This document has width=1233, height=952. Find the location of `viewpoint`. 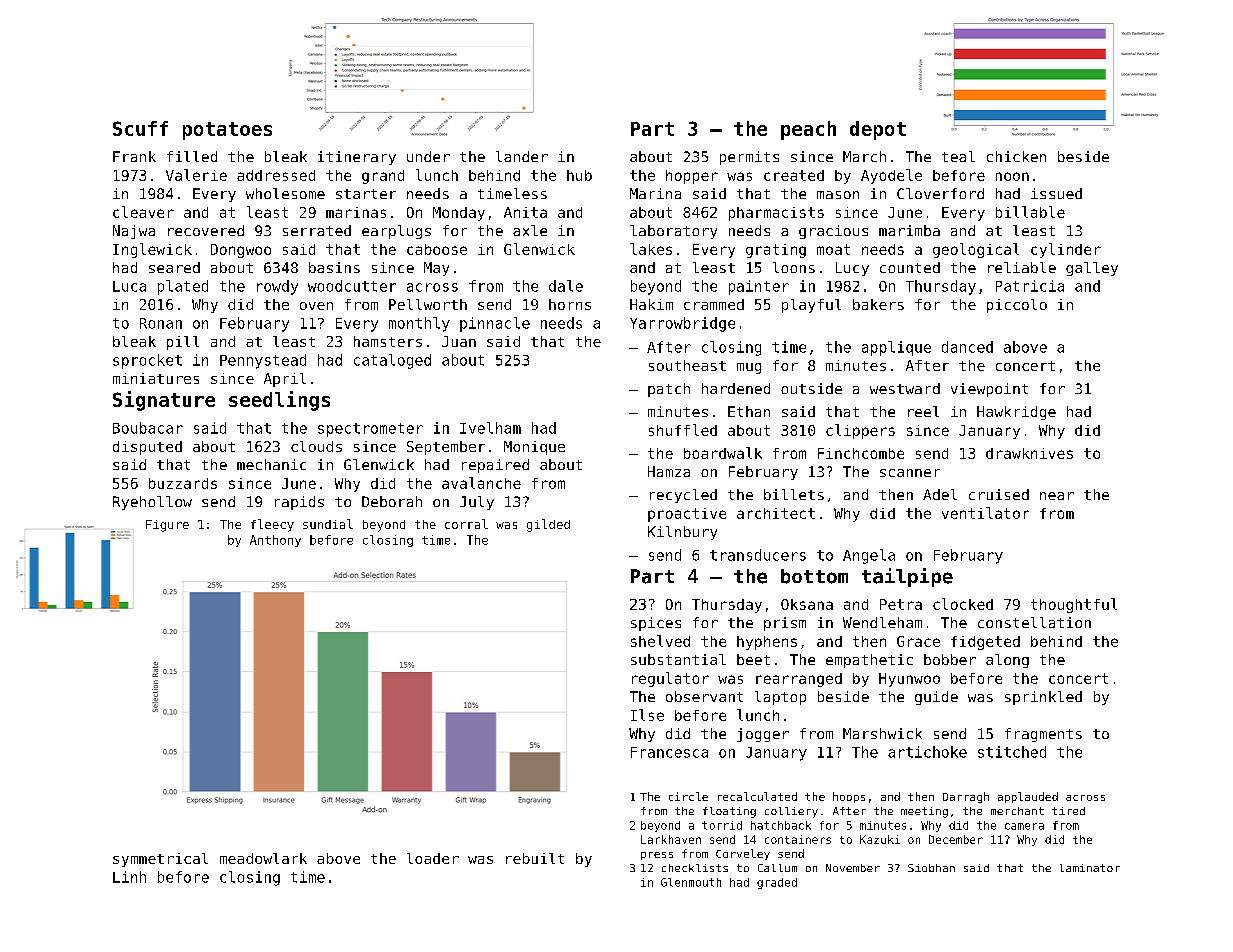

viewpoint is located at coordinates (989, 390).
